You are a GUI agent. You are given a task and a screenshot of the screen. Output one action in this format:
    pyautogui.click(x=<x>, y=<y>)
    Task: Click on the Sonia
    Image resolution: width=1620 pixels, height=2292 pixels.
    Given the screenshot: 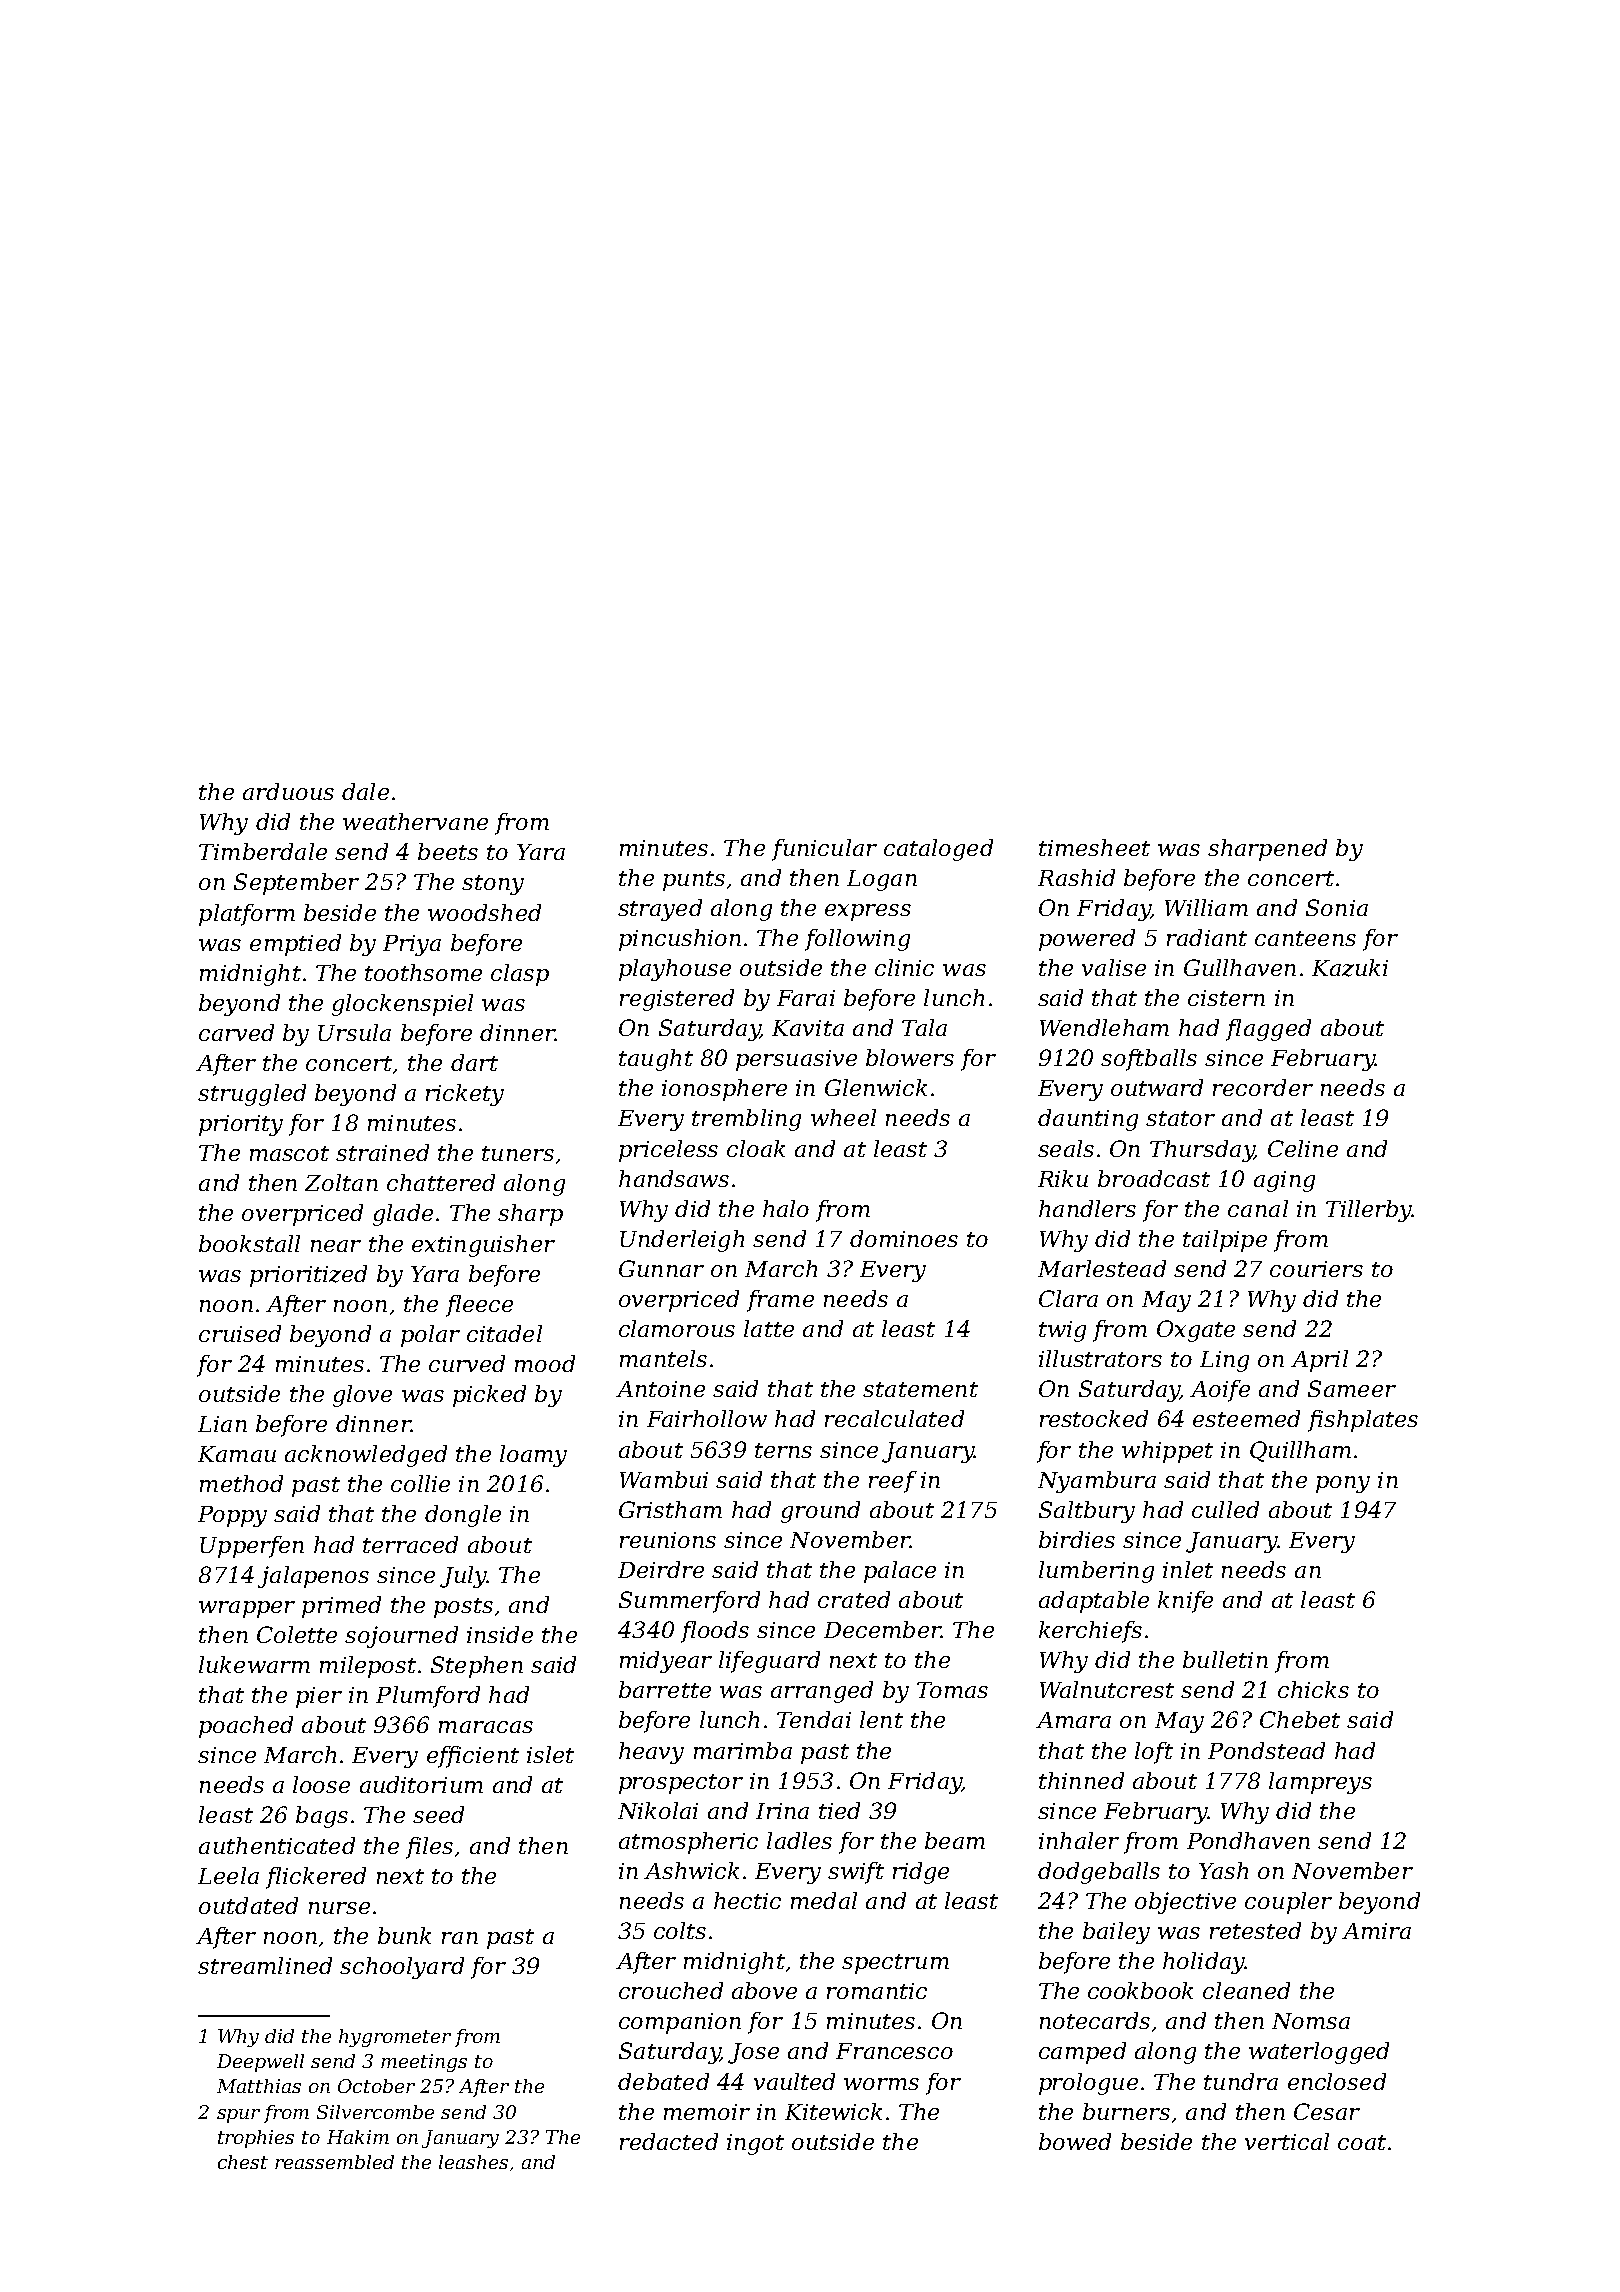 What is the action you would take?
    pyautogui.click(x=1337, y=907)
